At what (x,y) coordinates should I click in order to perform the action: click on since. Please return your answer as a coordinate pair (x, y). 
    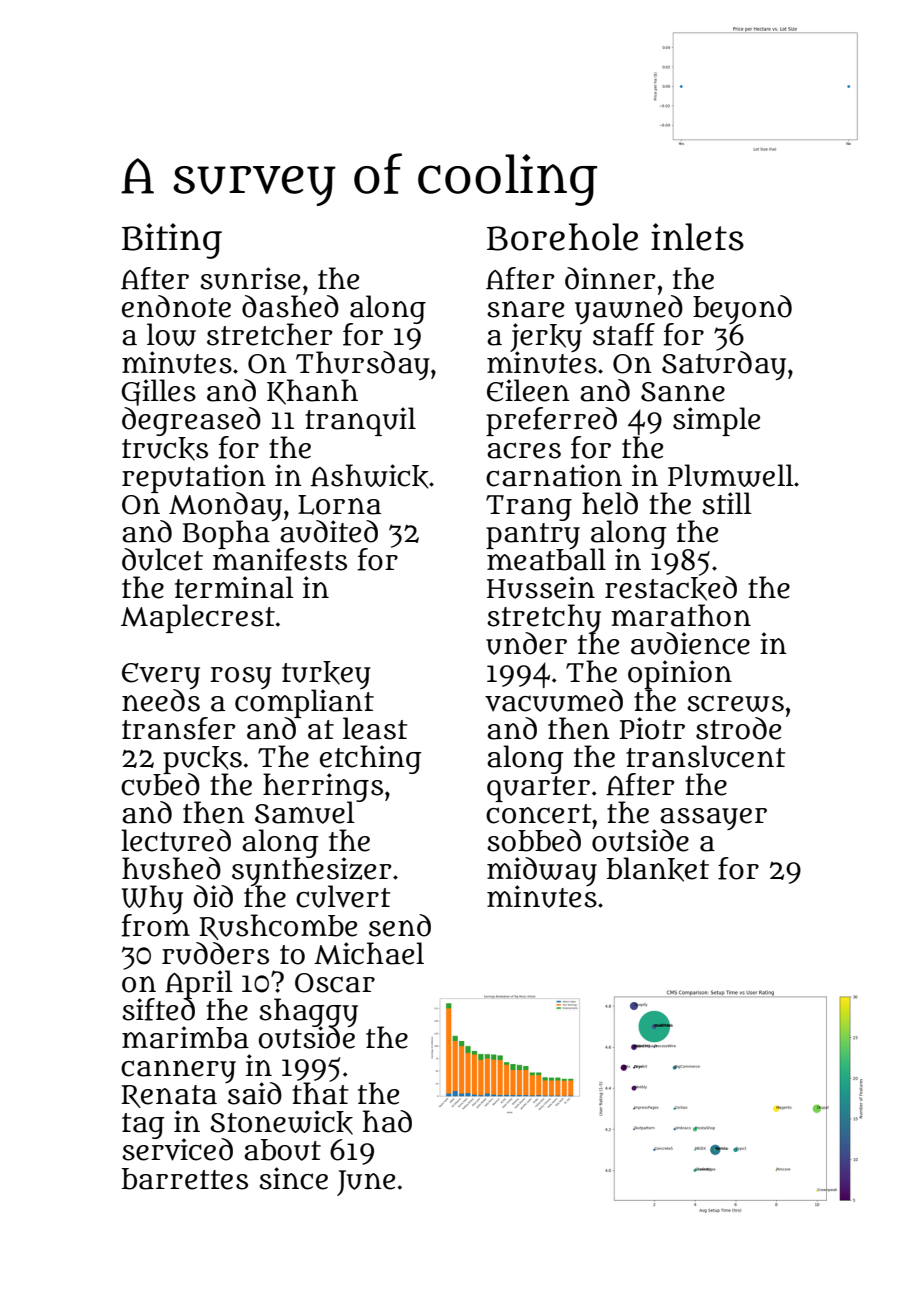
    Looking at the image, I should click on (293, 1178).
